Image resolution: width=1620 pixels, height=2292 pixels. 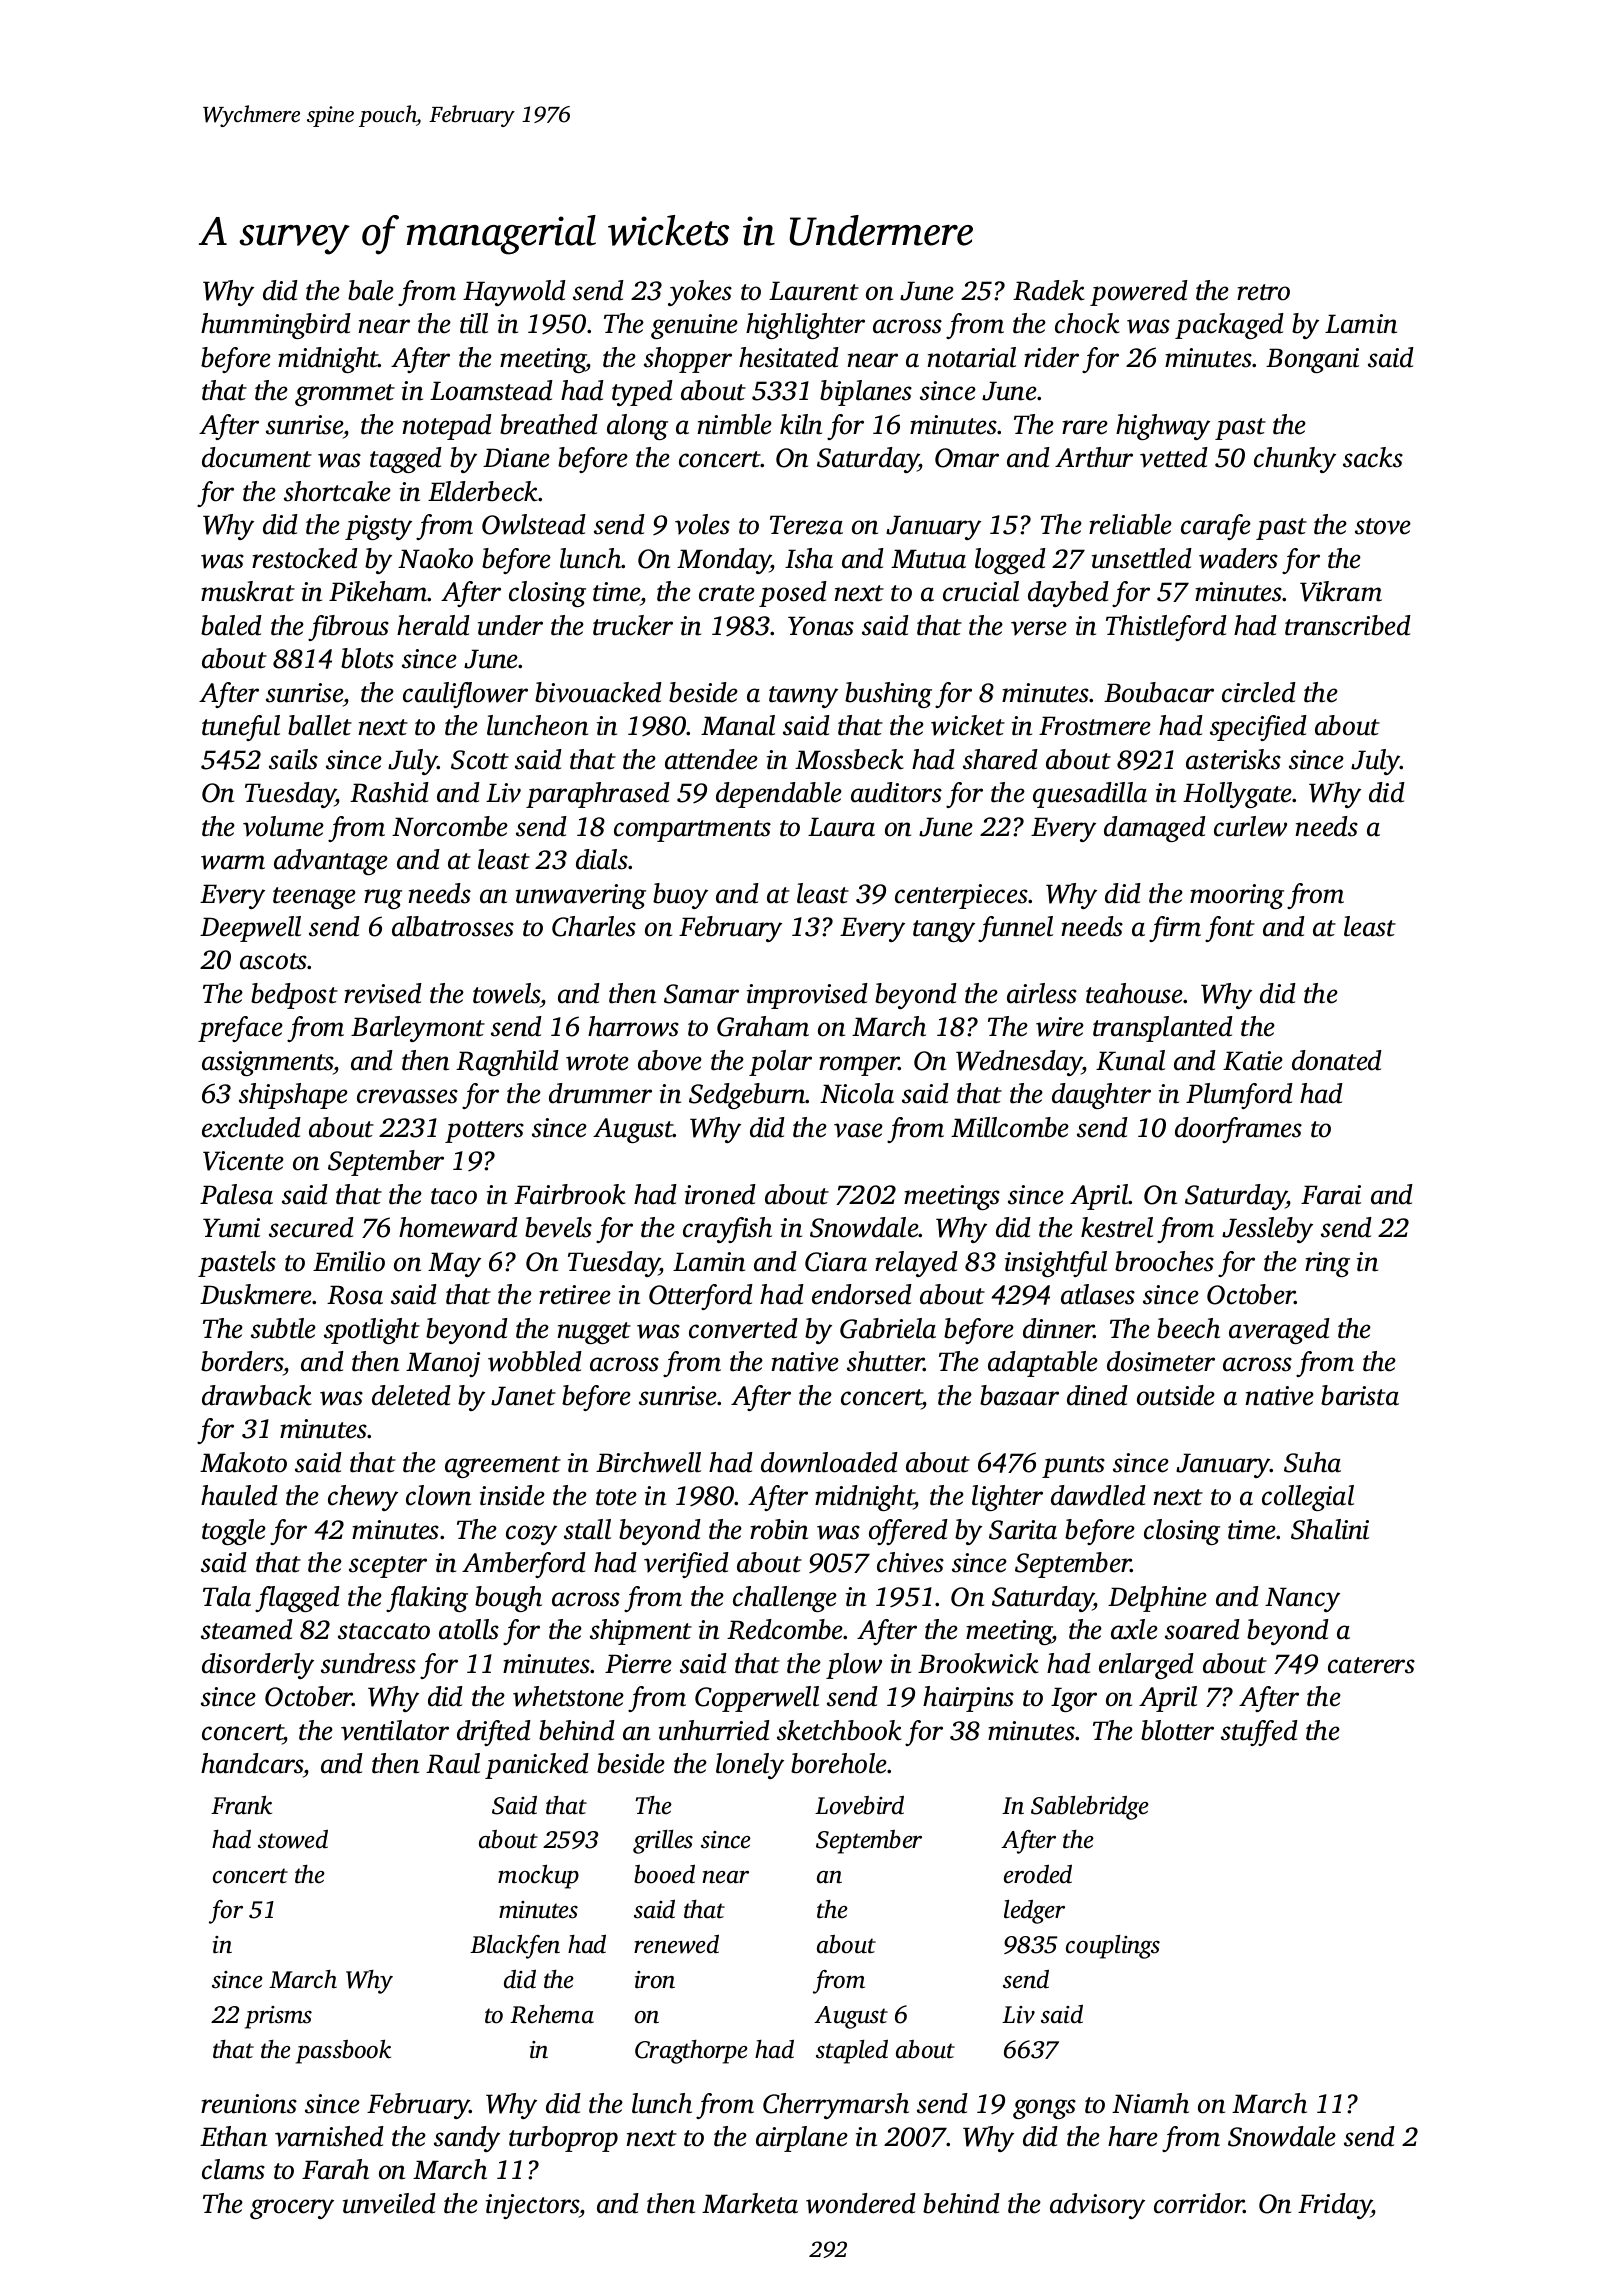 What do you see at coordinates (514, 293) in the page?
I see `Haywold` at bounding box center [514, 293].
